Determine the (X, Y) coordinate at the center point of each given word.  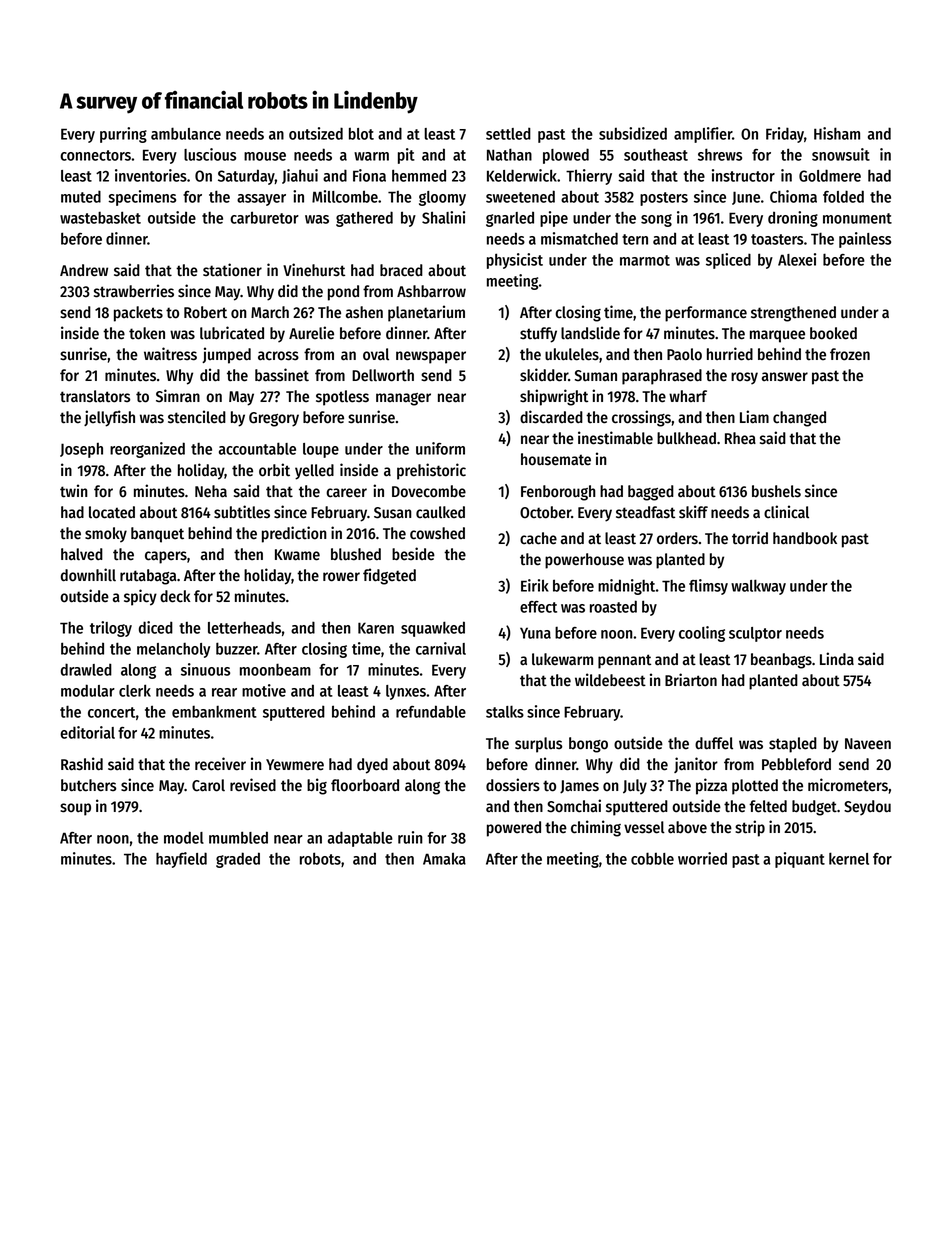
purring (123, 135)
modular (88, 690)
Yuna (535, 633)
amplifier (703, 135)
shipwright (554, 397)
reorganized (147, 450)
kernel (849, 858)
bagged (651, 493)
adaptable (360, 839)
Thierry (589, 177)
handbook (805, 538)
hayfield (181, 860)
